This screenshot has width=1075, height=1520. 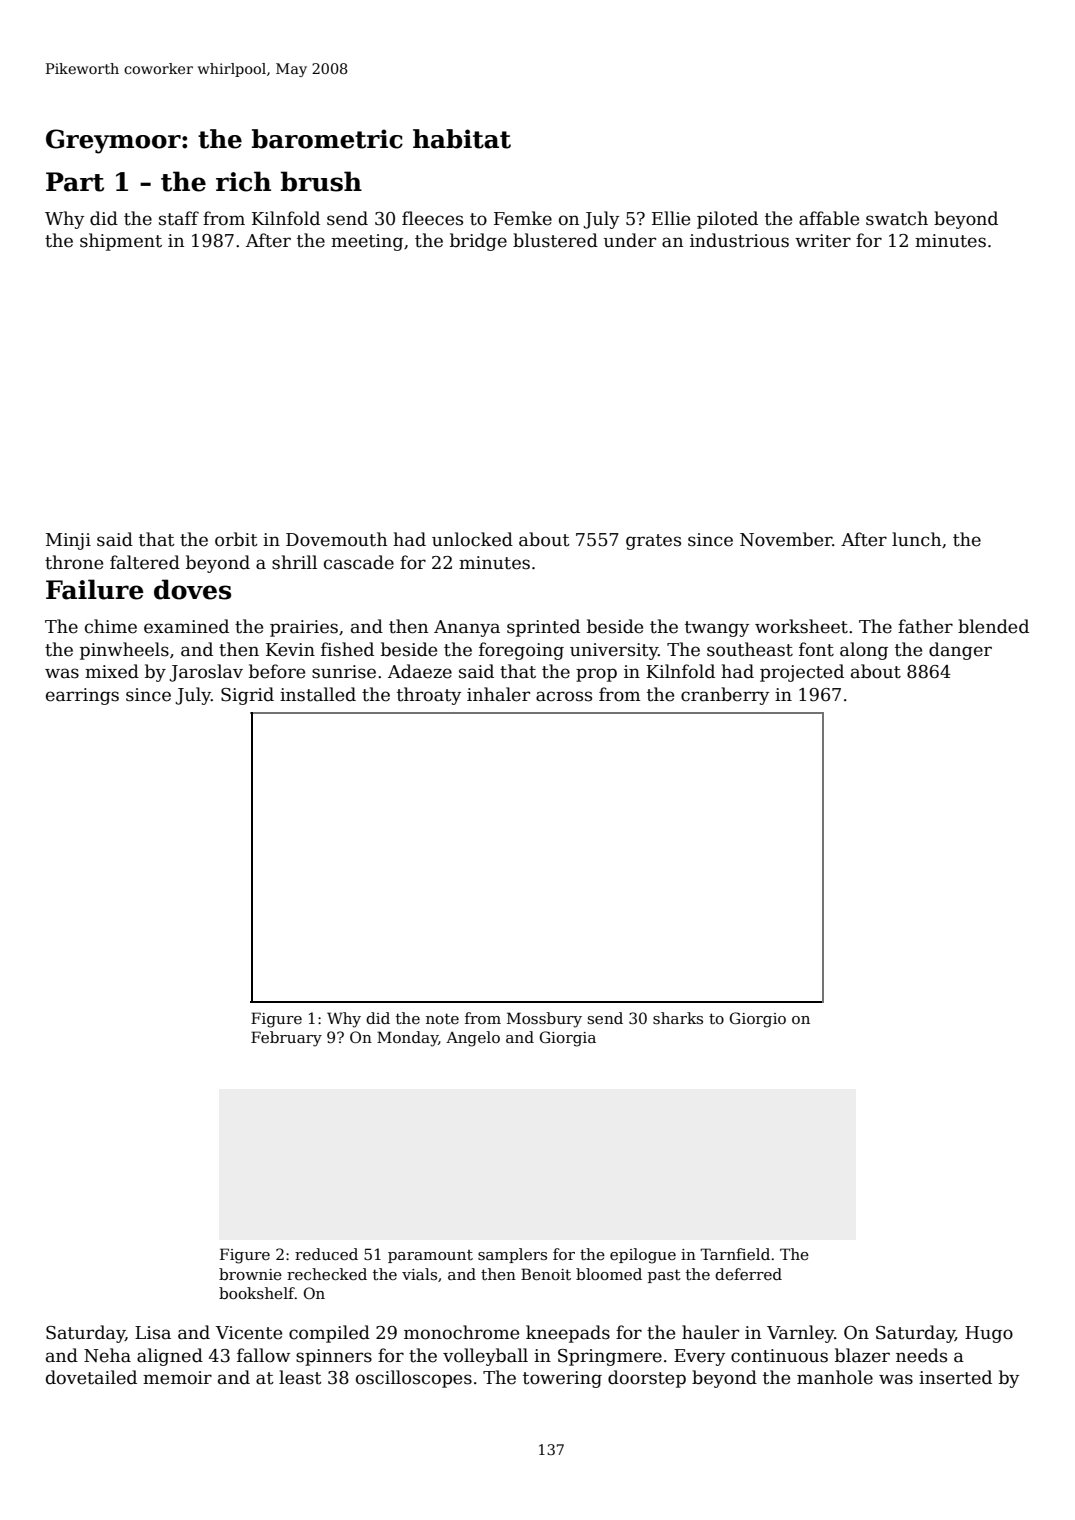 I want to click on Tarnfield, so click(x=735, y=1254).
